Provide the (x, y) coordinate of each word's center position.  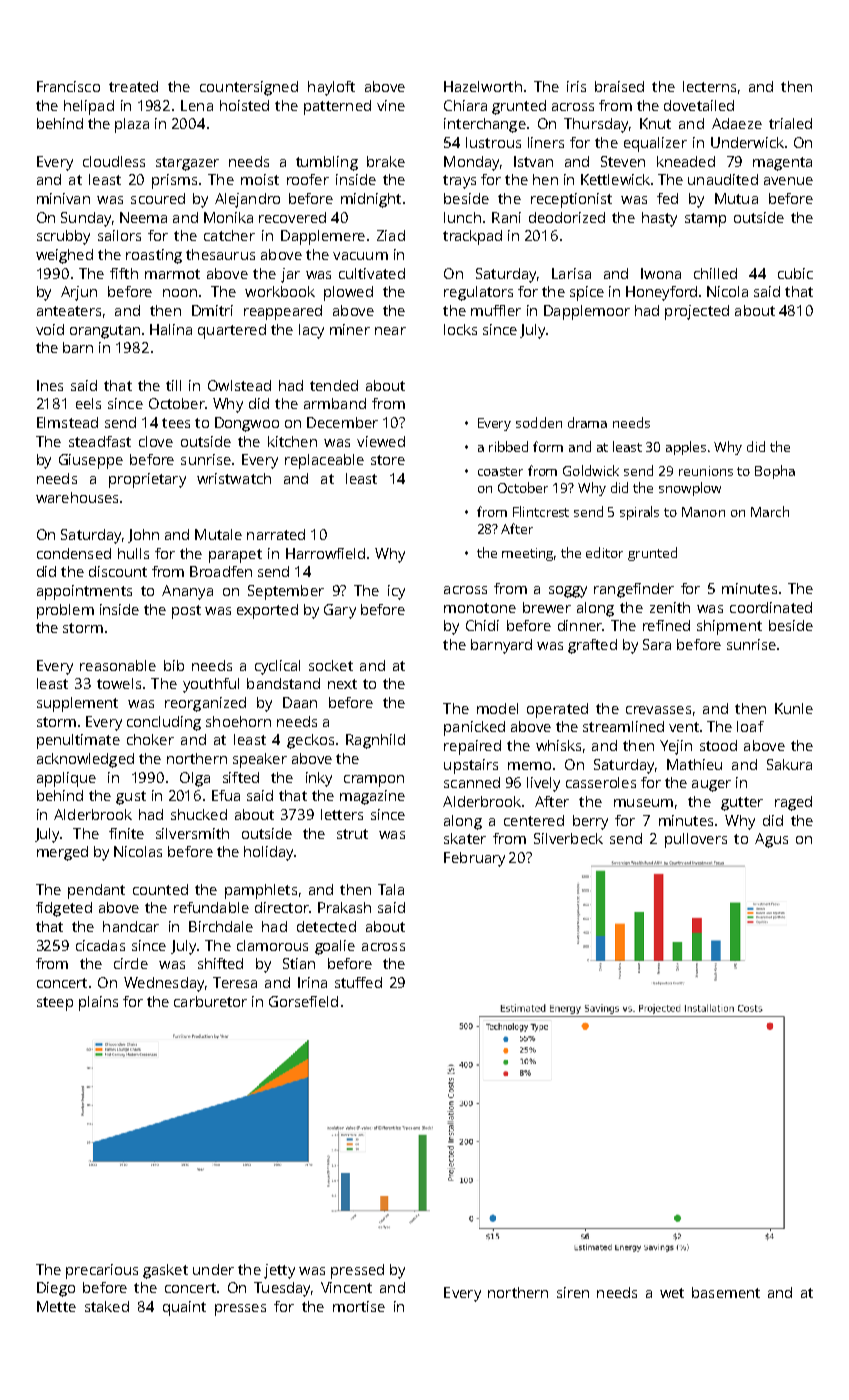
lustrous (493, 142)
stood (718, 745)
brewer (547, 607)
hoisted (244, 105)
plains (98, 1003)
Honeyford (661, 293)
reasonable (118, 665)
